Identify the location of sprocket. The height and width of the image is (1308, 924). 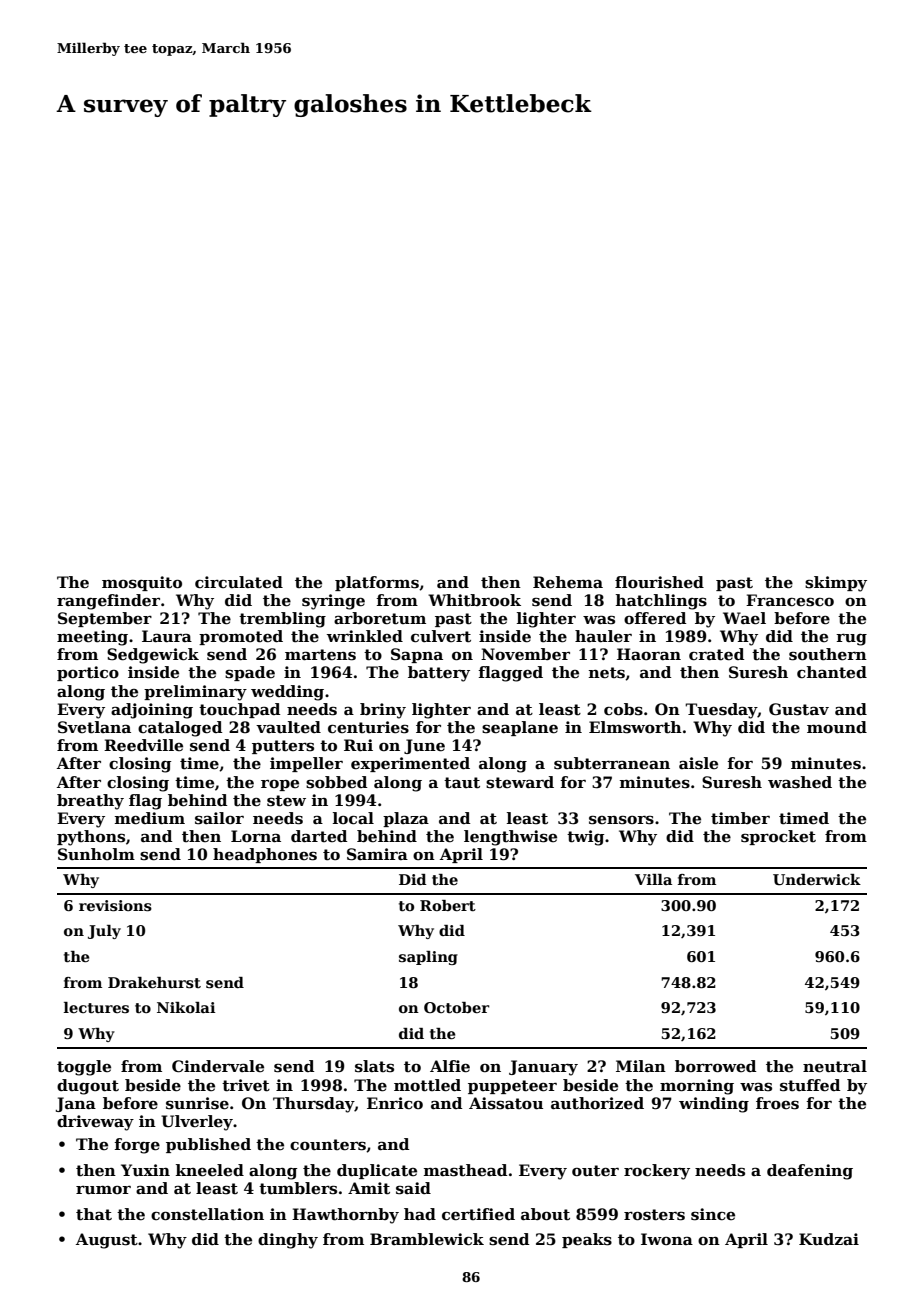
(778, 837).
